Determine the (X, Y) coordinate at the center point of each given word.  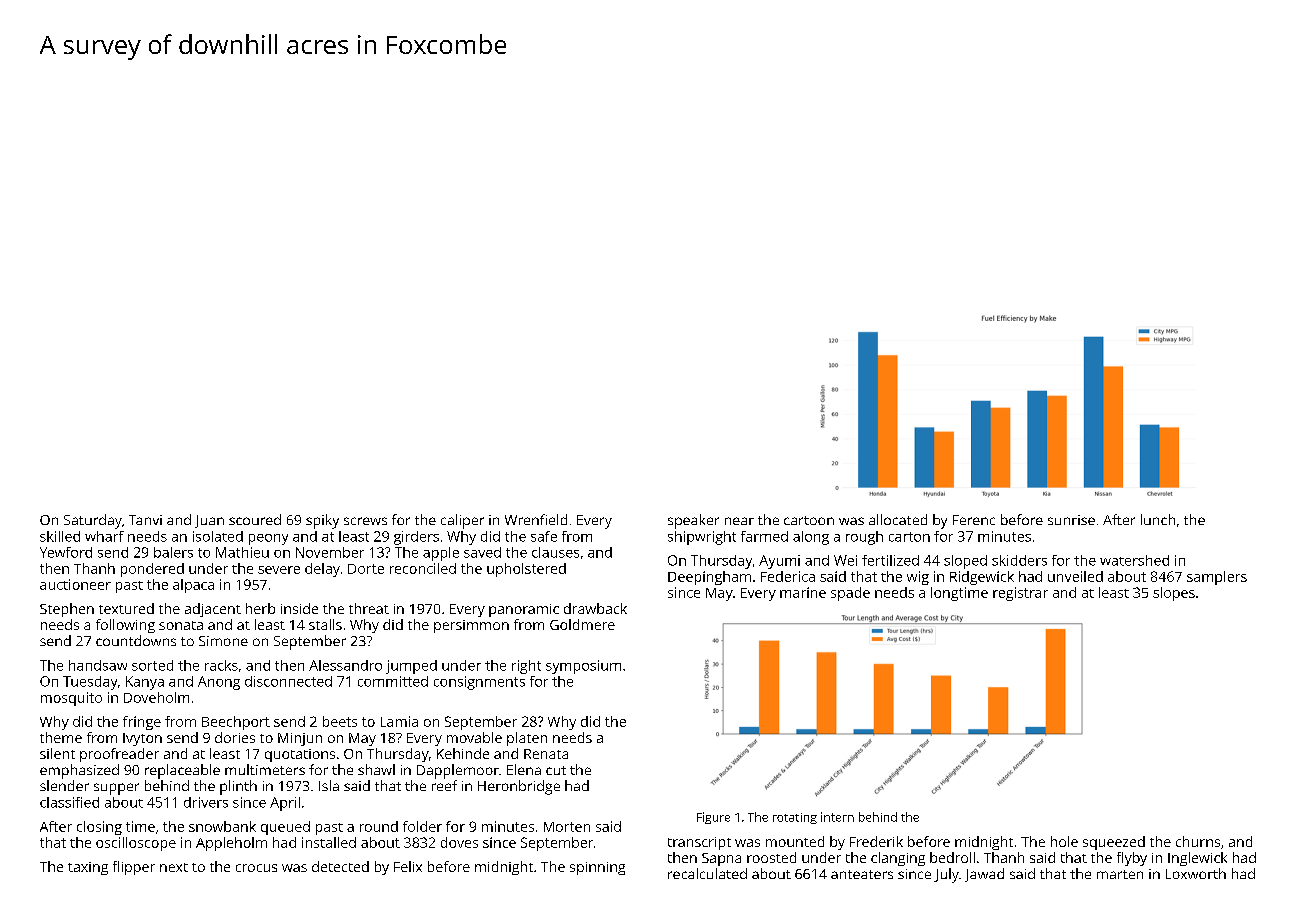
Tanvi (145, 520)
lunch (1158, 519)
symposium (583, 667)
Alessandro (345, 665)
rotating (795, 818)
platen (527, 739)
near (739, 521)
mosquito (71, 699)
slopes (1174, 594)
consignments (479, 683)
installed (329, 842)
